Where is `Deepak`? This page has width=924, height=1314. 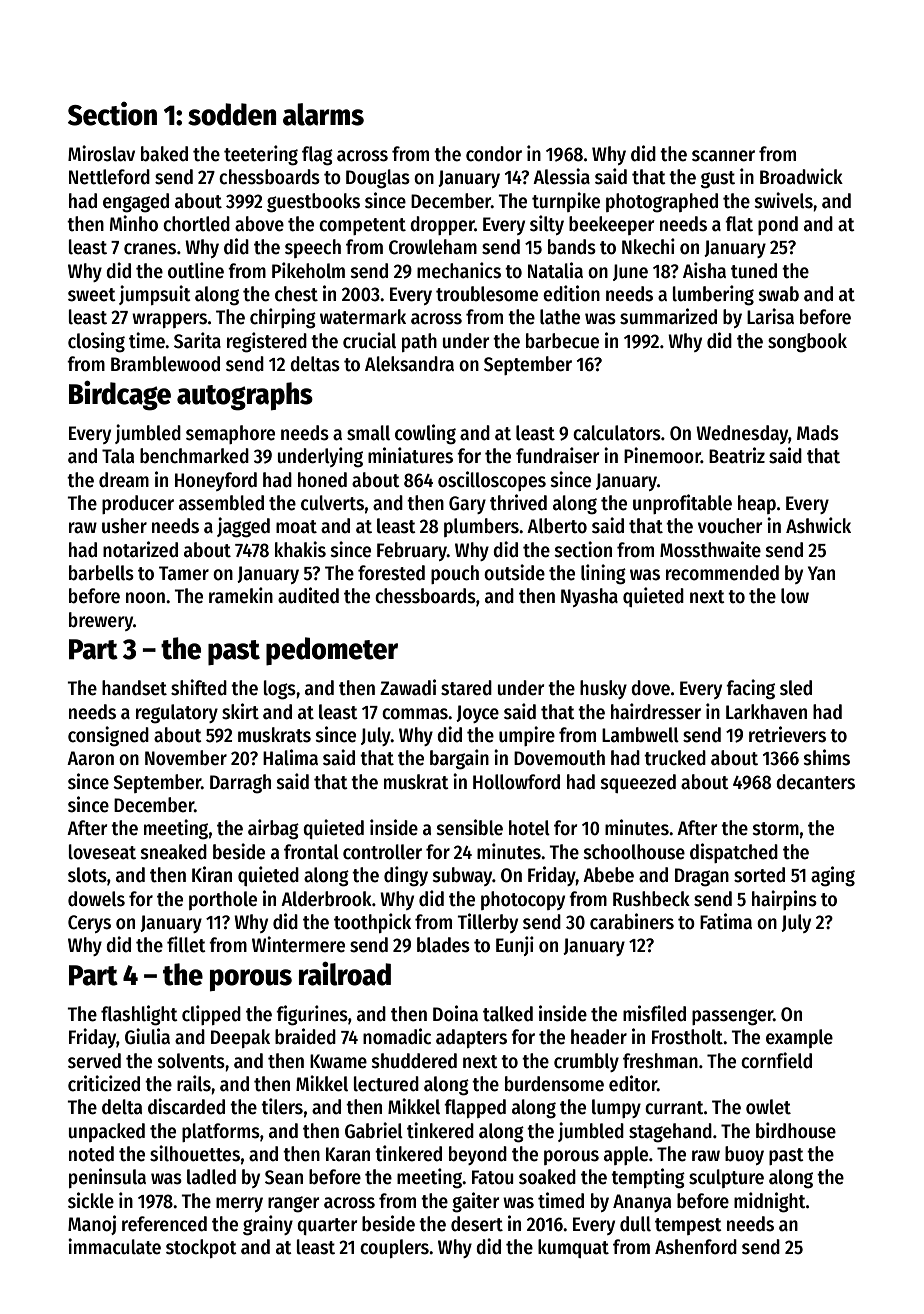
Deepak is located at coordinates (240, 1038).
